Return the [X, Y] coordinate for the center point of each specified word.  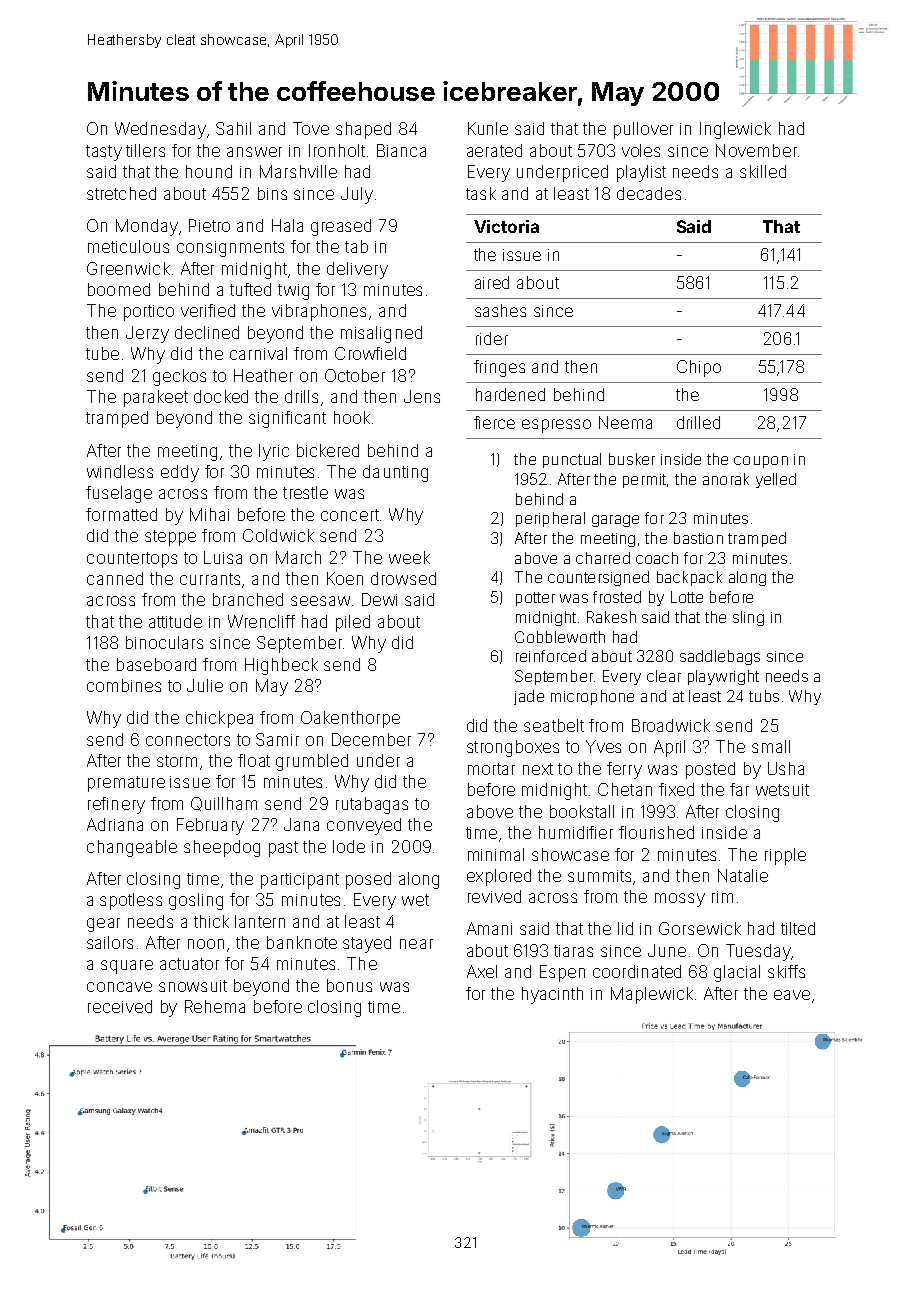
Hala [287, 225]
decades [649, 193]
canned [115, 578]
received [120, 1006]
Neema [625, 422]
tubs [764, 696]
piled [353, 623]
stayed [367, 944]
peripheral [550, 519]
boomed [119, 289]
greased [341, 227]
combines [124, 685]
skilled [763, 171]
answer [254, 152]
